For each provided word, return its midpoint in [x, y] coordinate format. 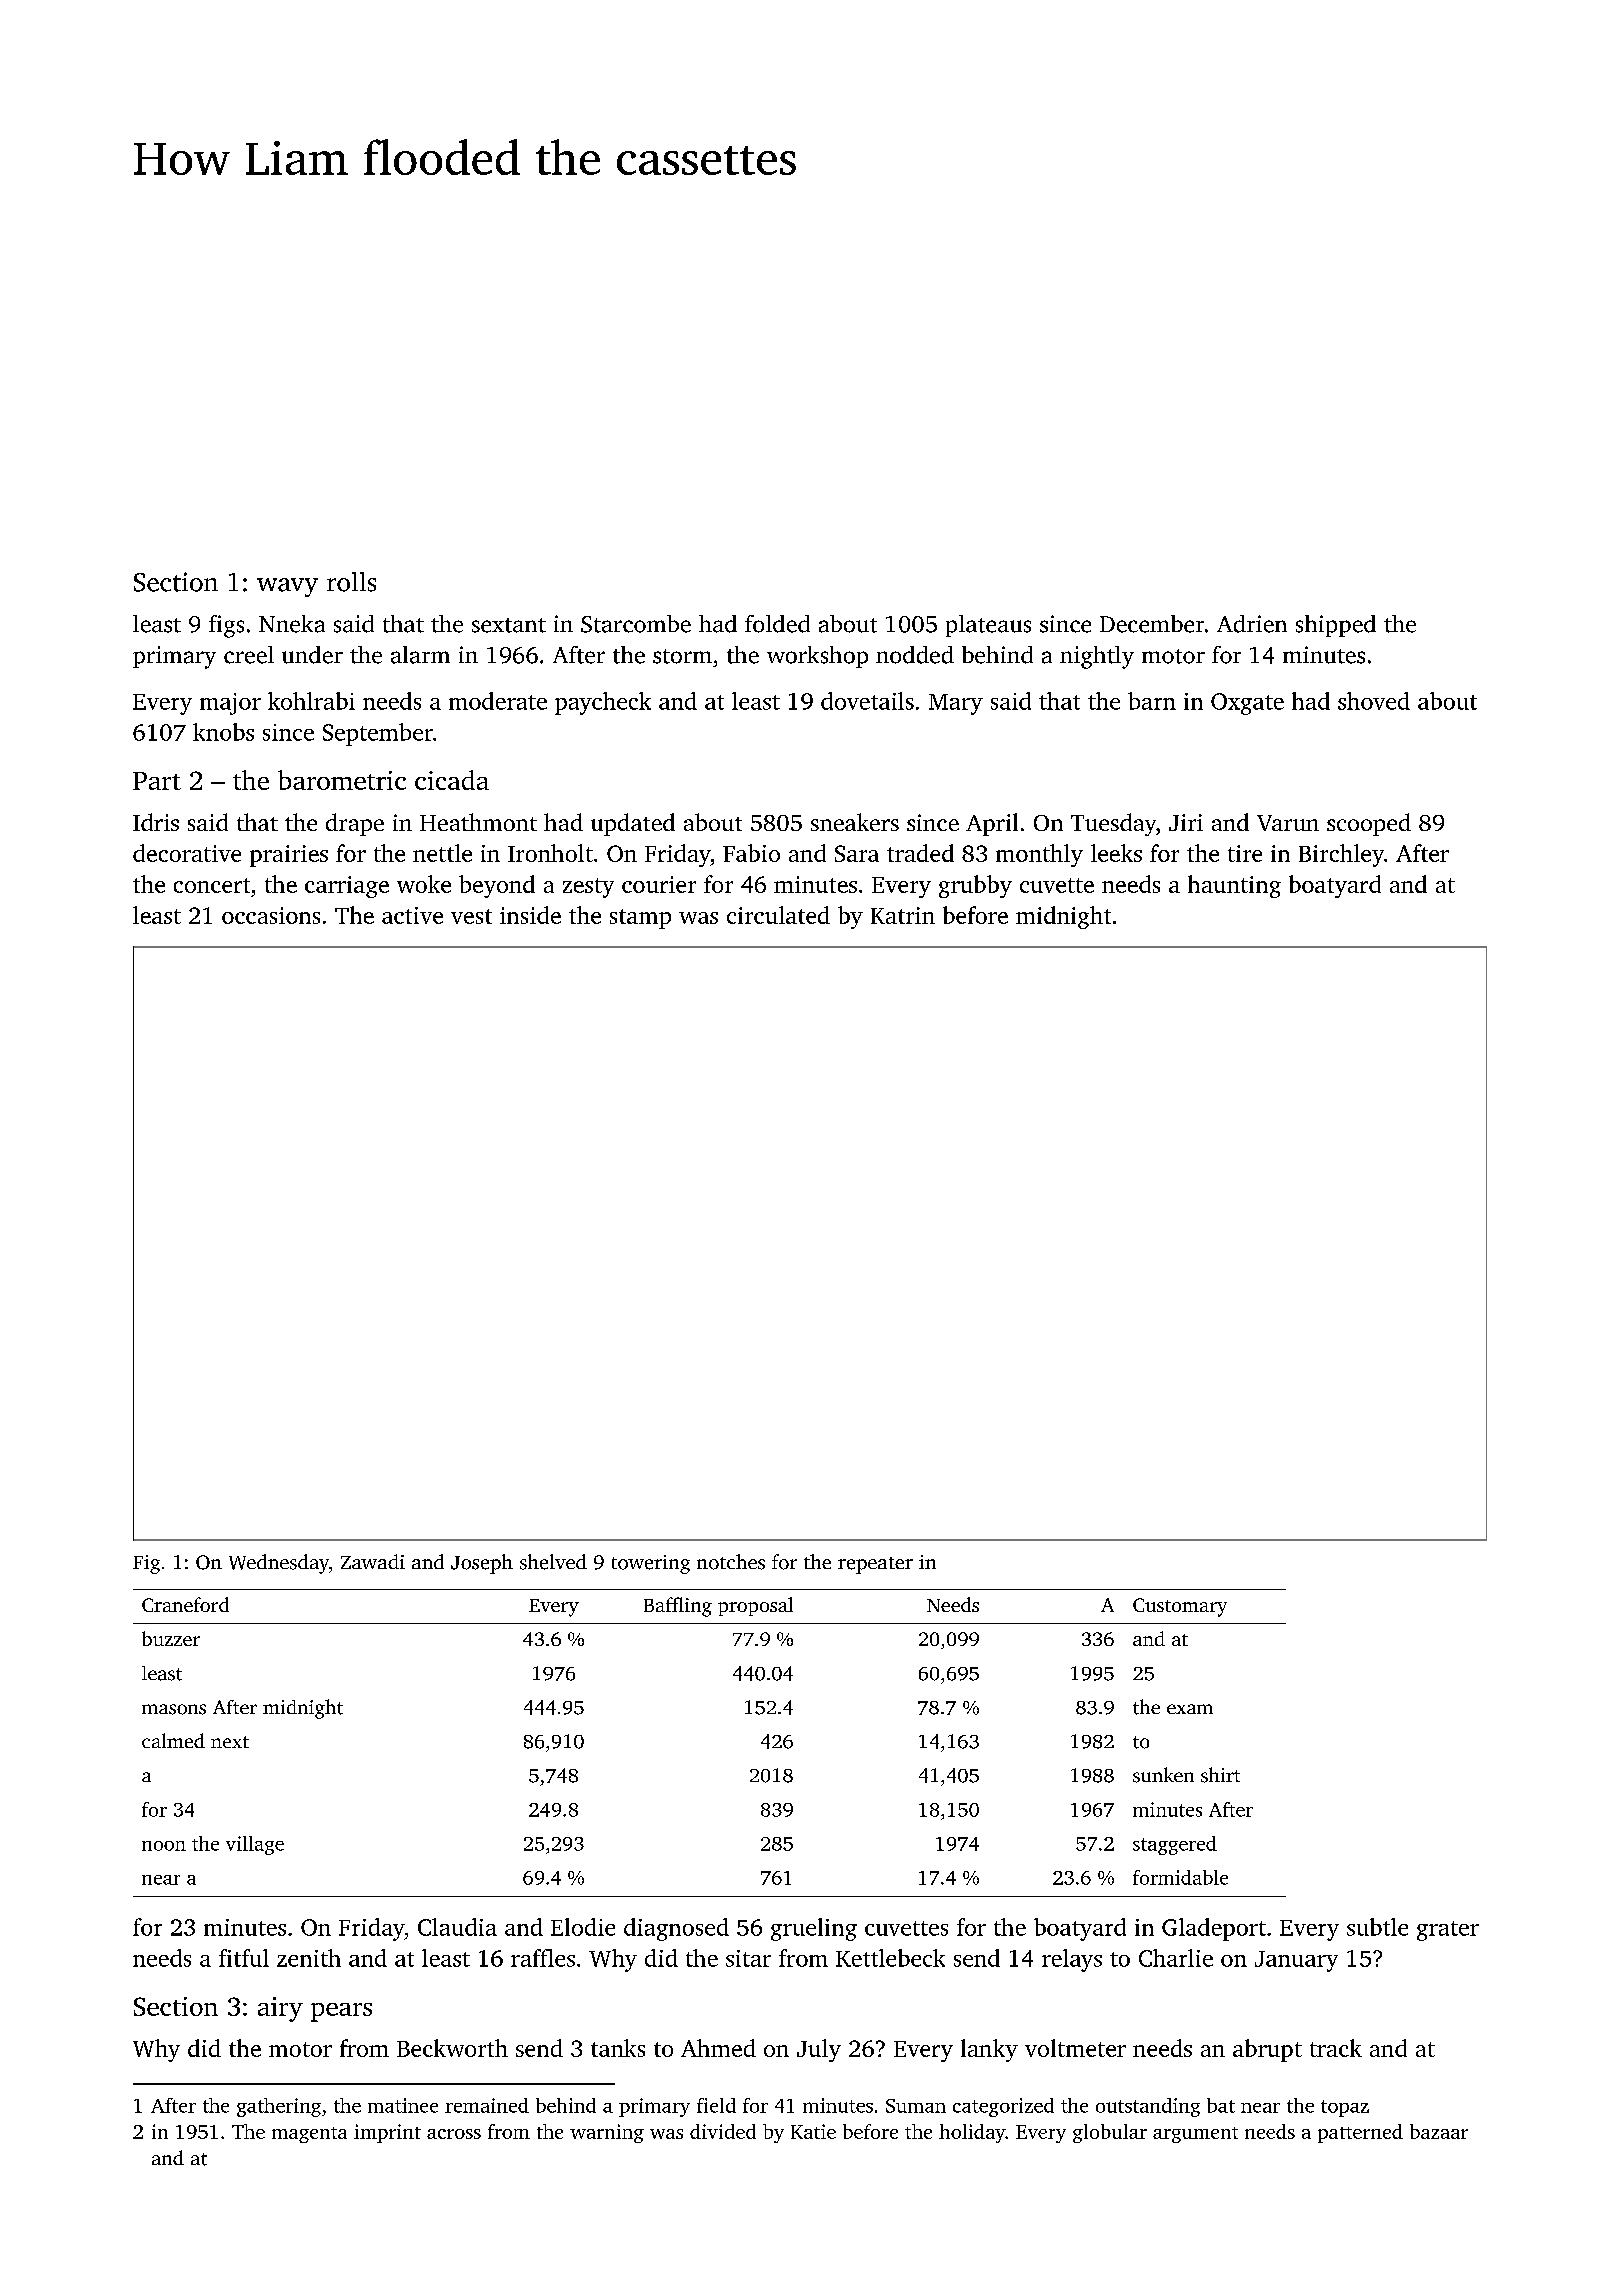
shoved [1374, 701]
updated [633, 824]
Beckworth [452, 2048]
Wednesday [279, 1564]
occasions [271, 915]
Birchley [1341, 855]
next [230, 1742]
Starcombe [636, 624]
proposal [755, 1606]
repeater [875, 1565]
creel [249, 655]
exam [1190, 1709]
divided [723, 2131]
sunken [1163, 1775]
